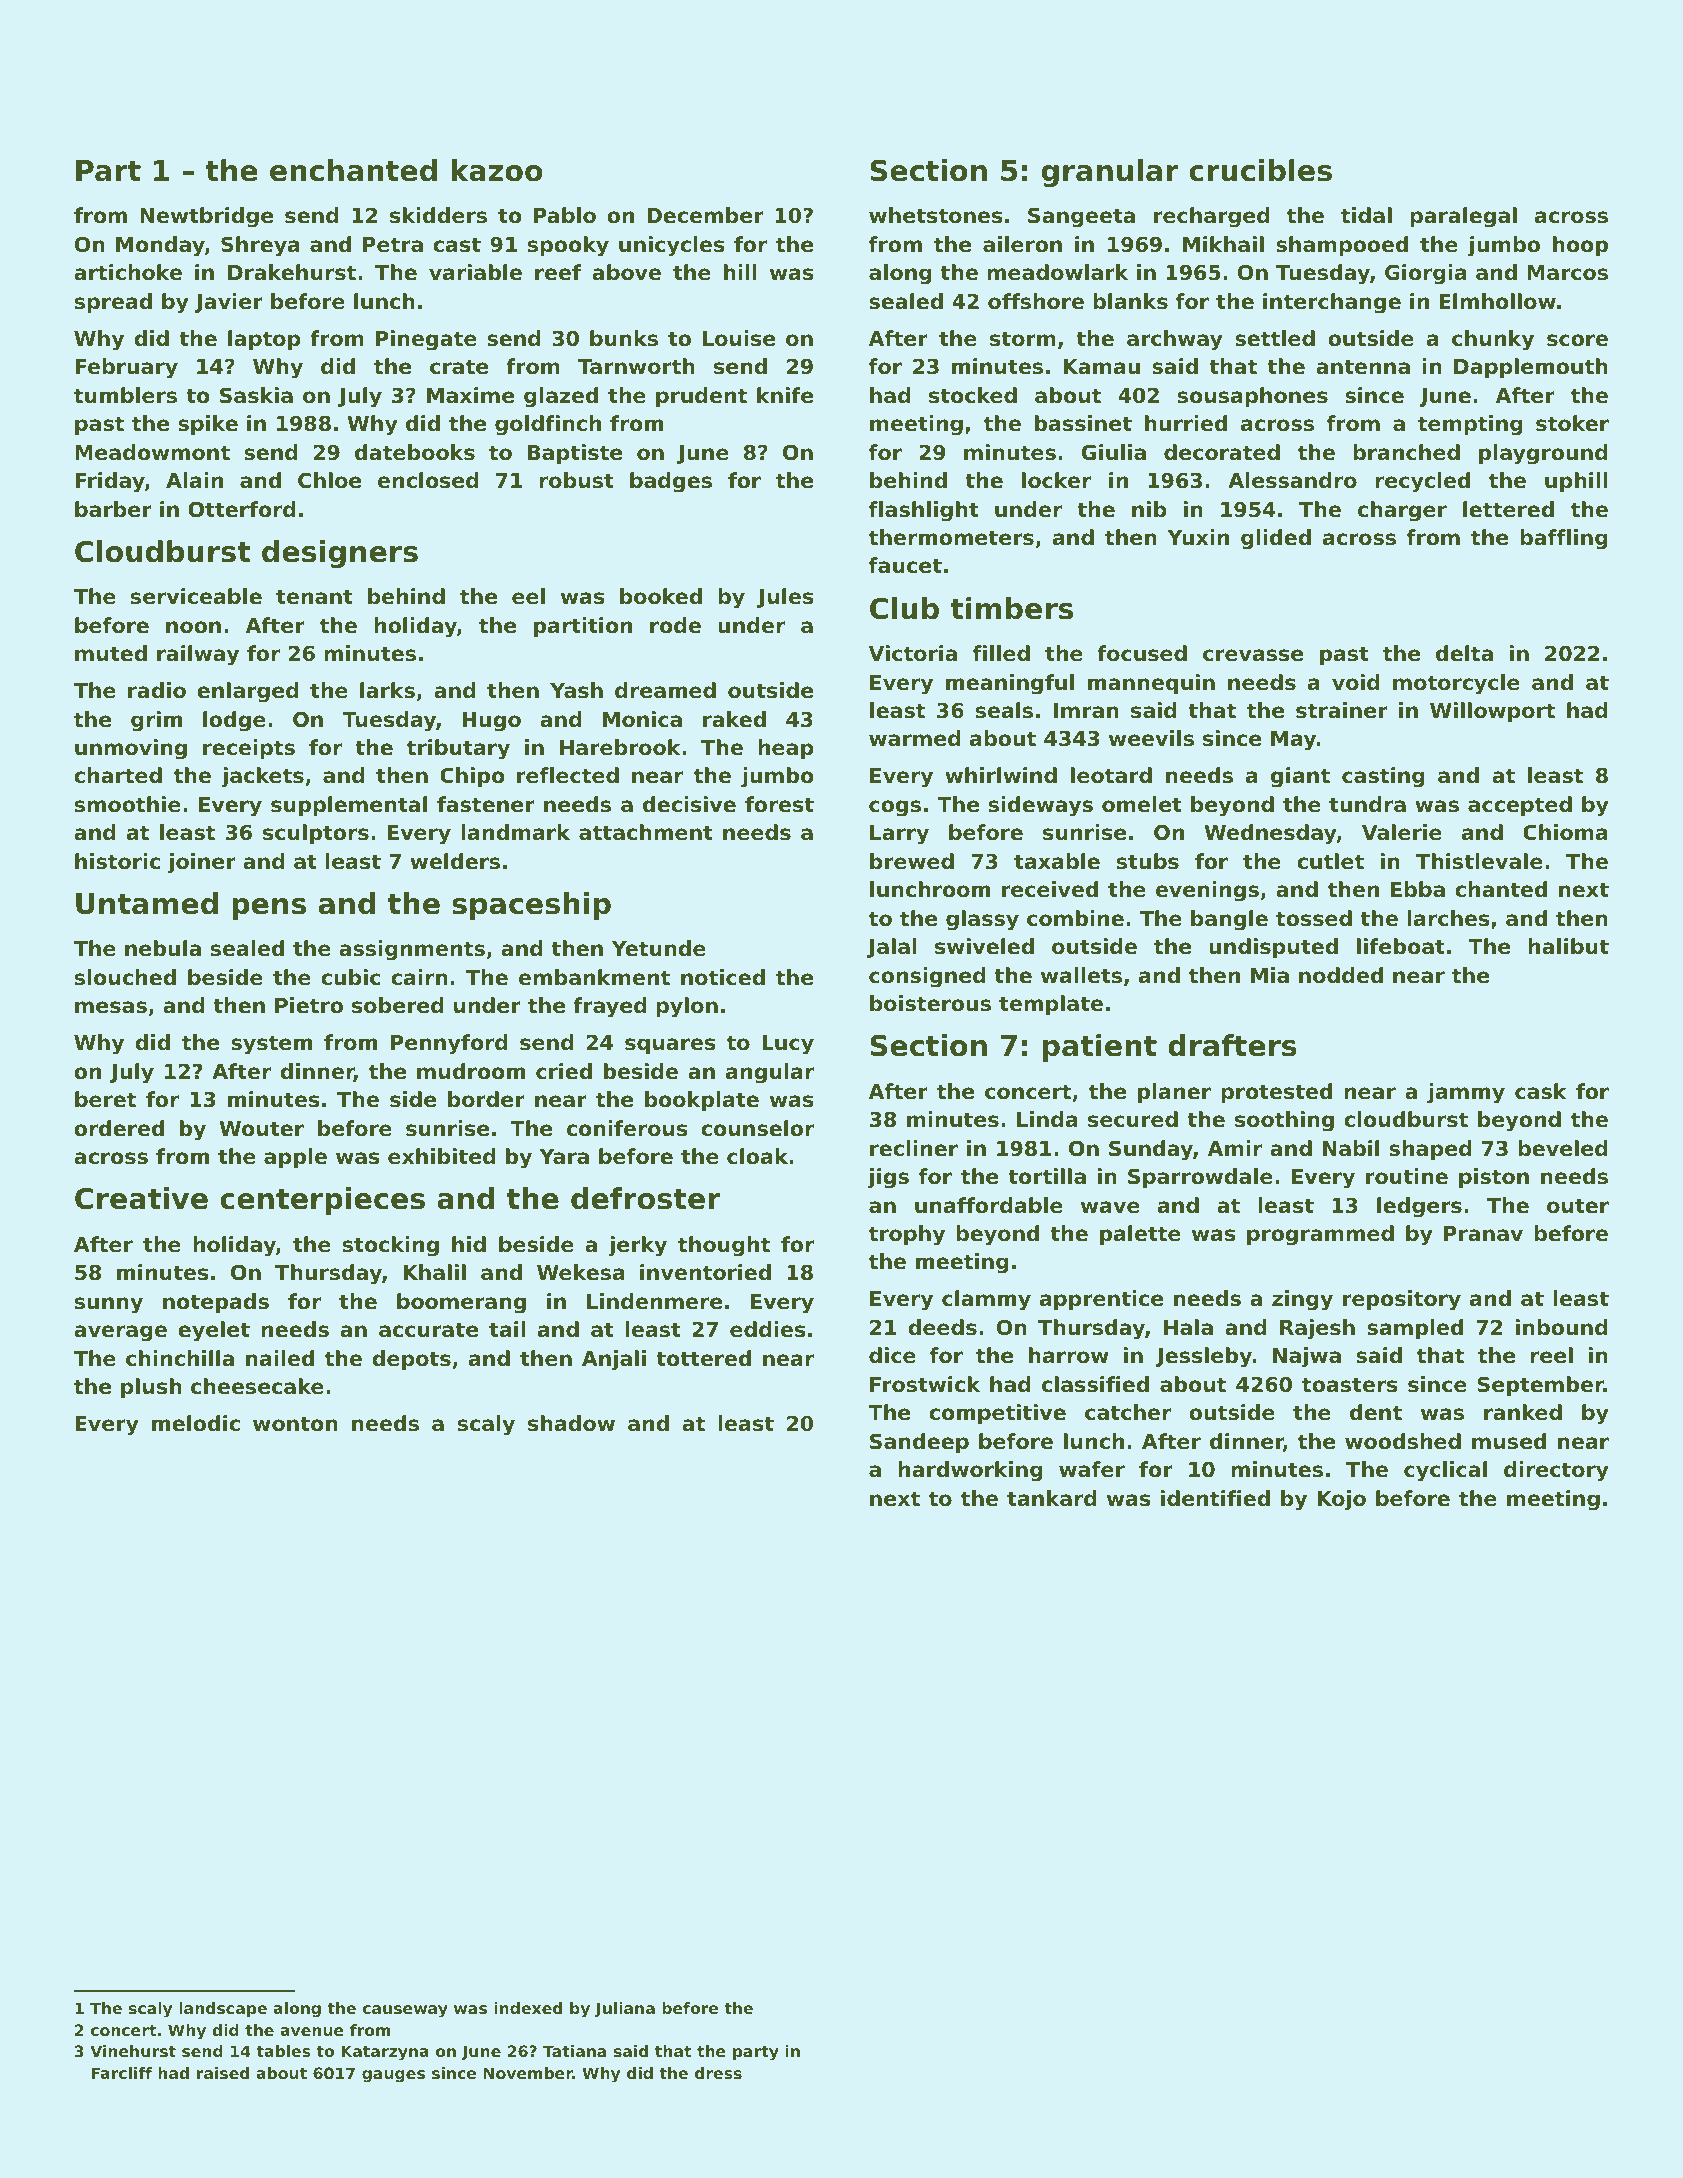  I want to click on raked, so click(734, 719).
